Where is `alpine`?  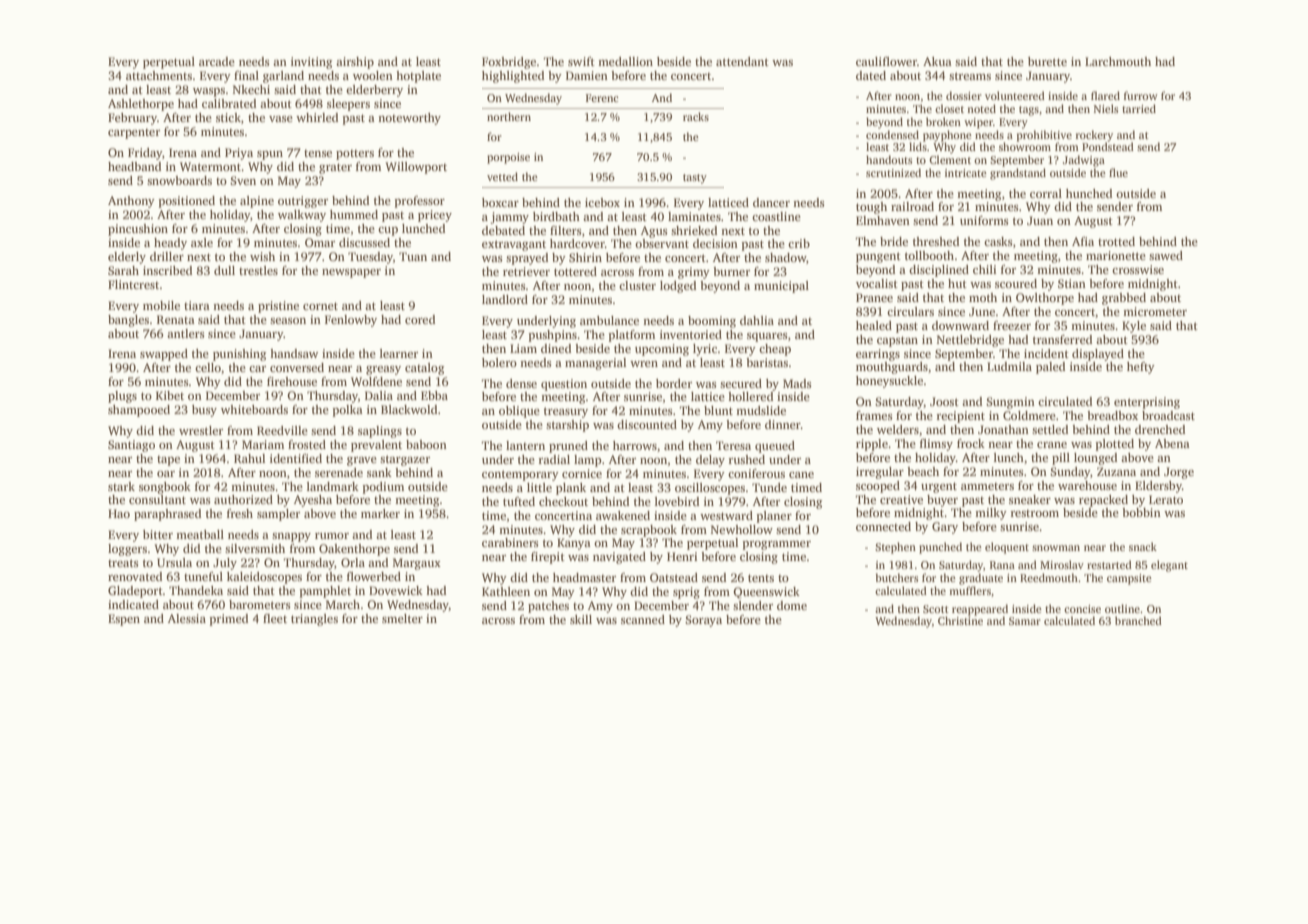
alpine is located at coordinates (257, 202).
